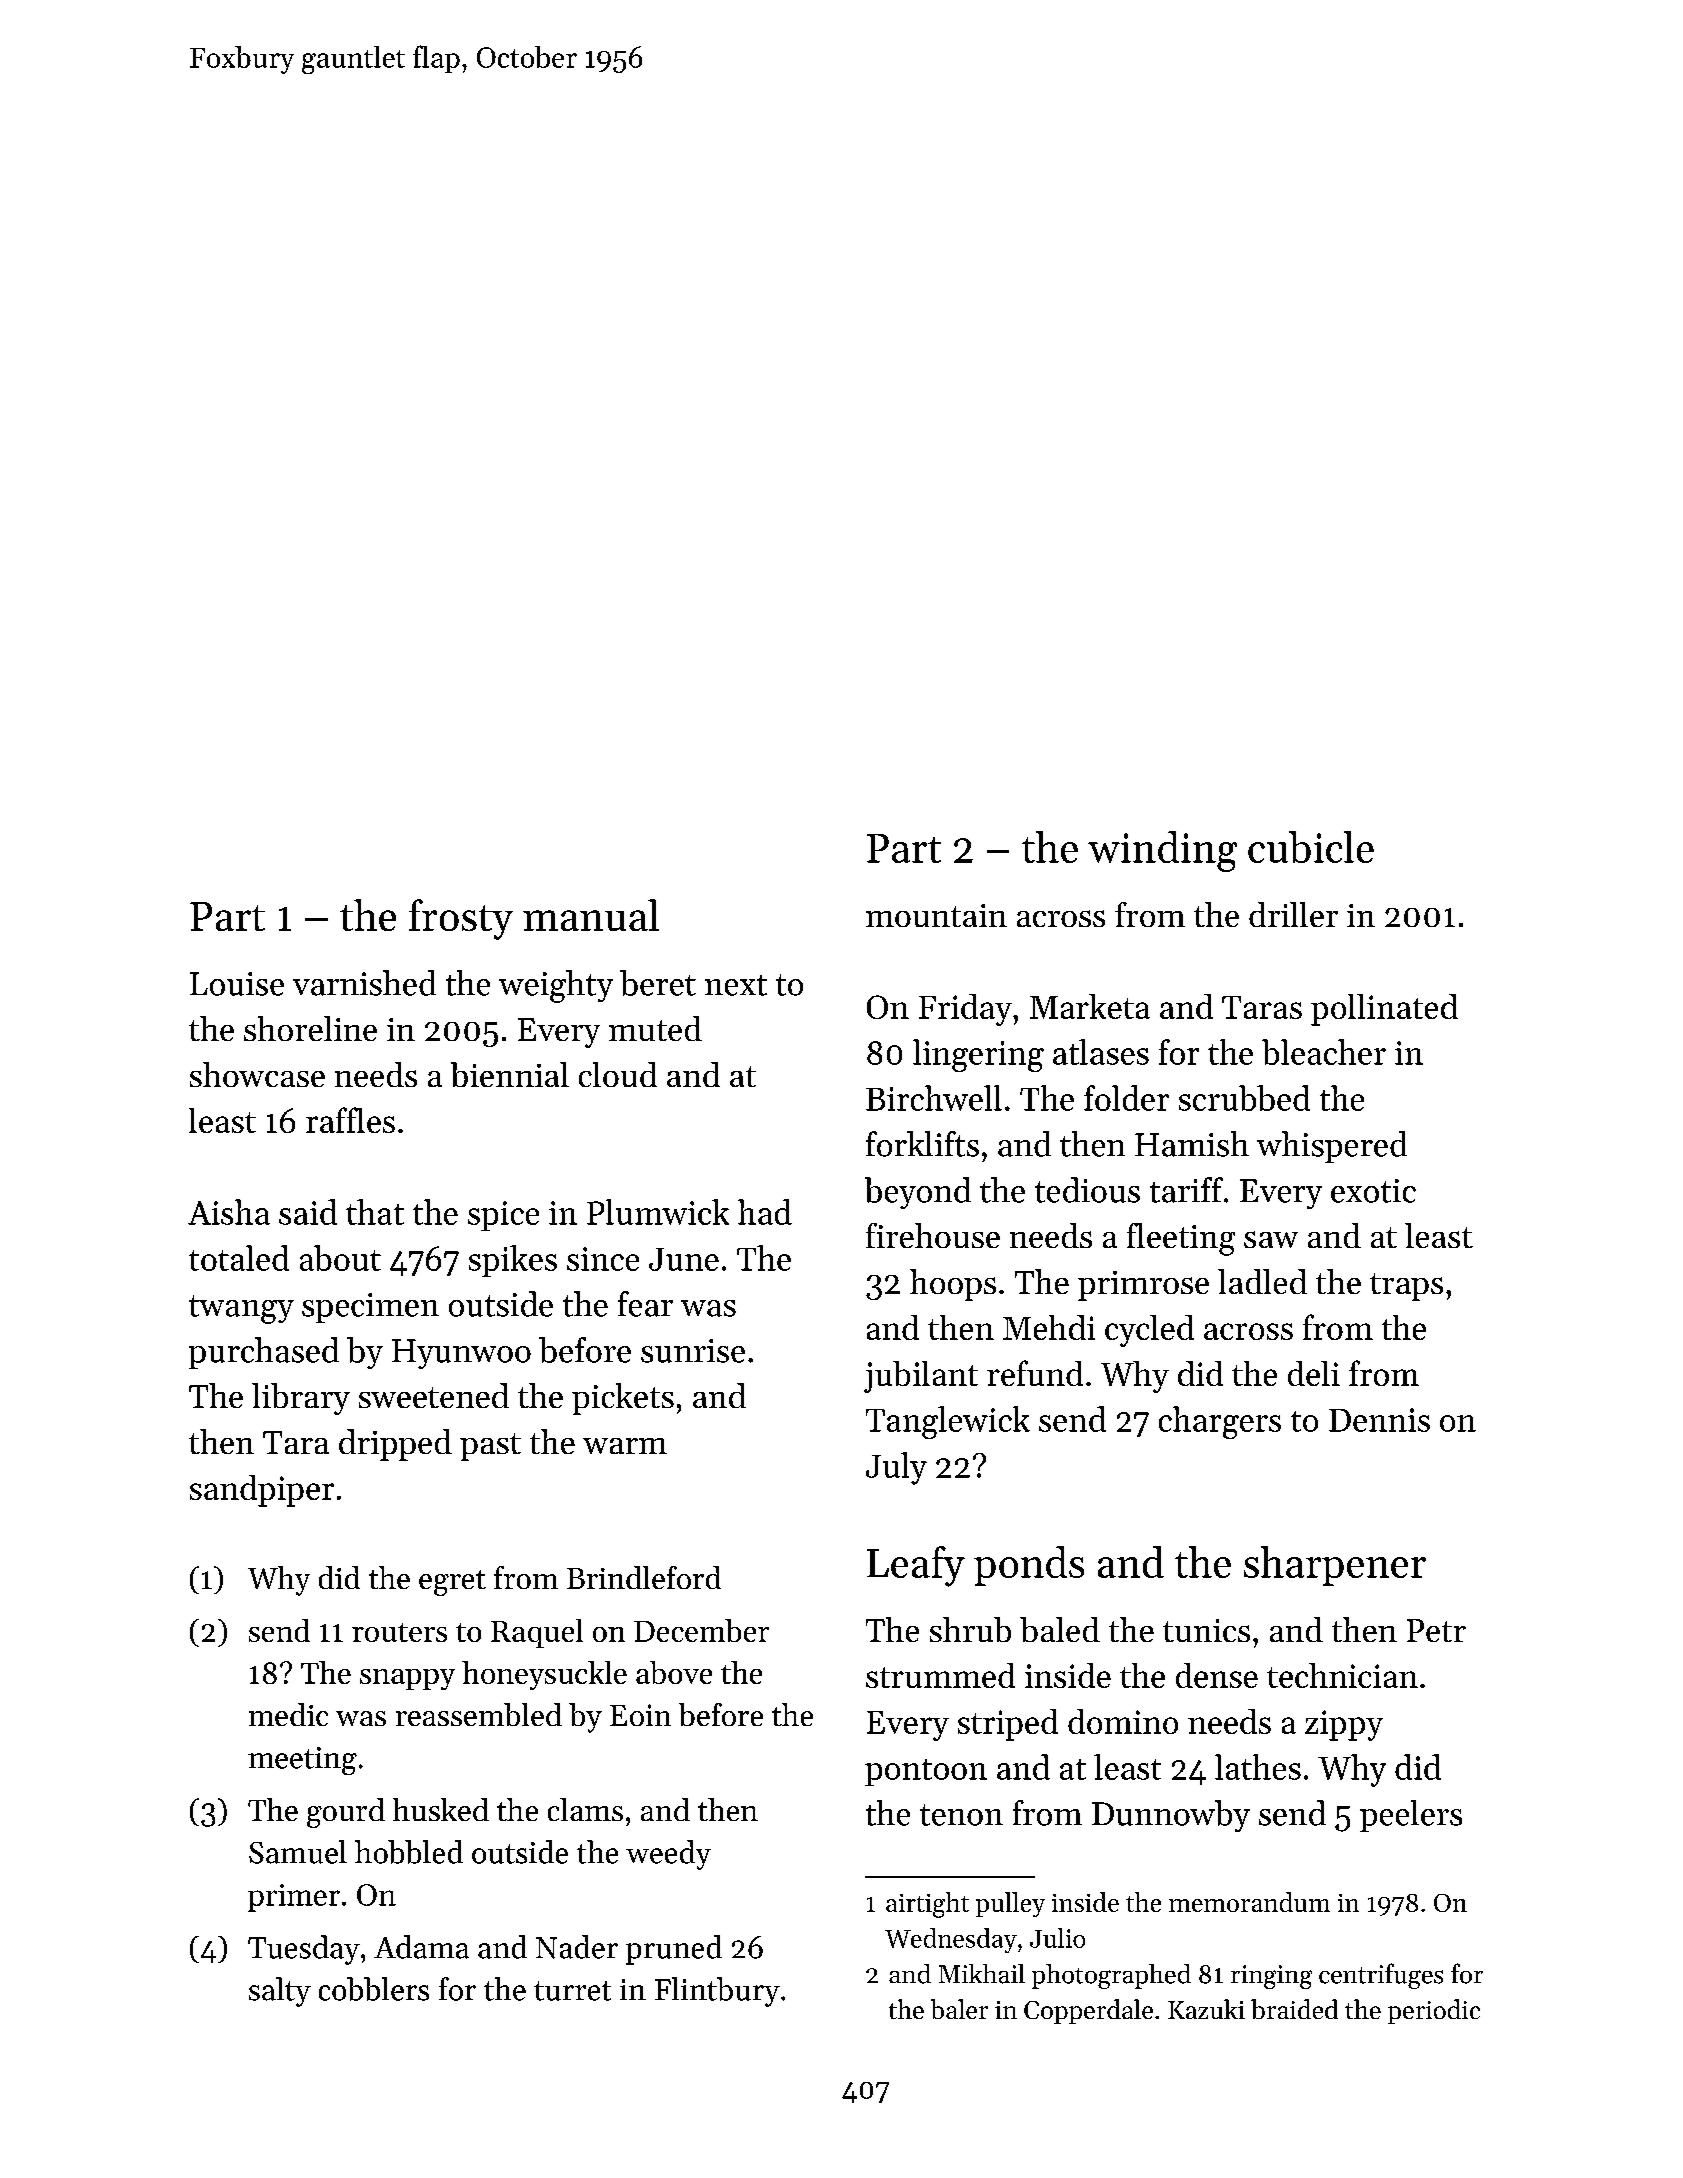  Describe the element at coordinates (257, 1074) in the document. I see `showcase` at that location.
